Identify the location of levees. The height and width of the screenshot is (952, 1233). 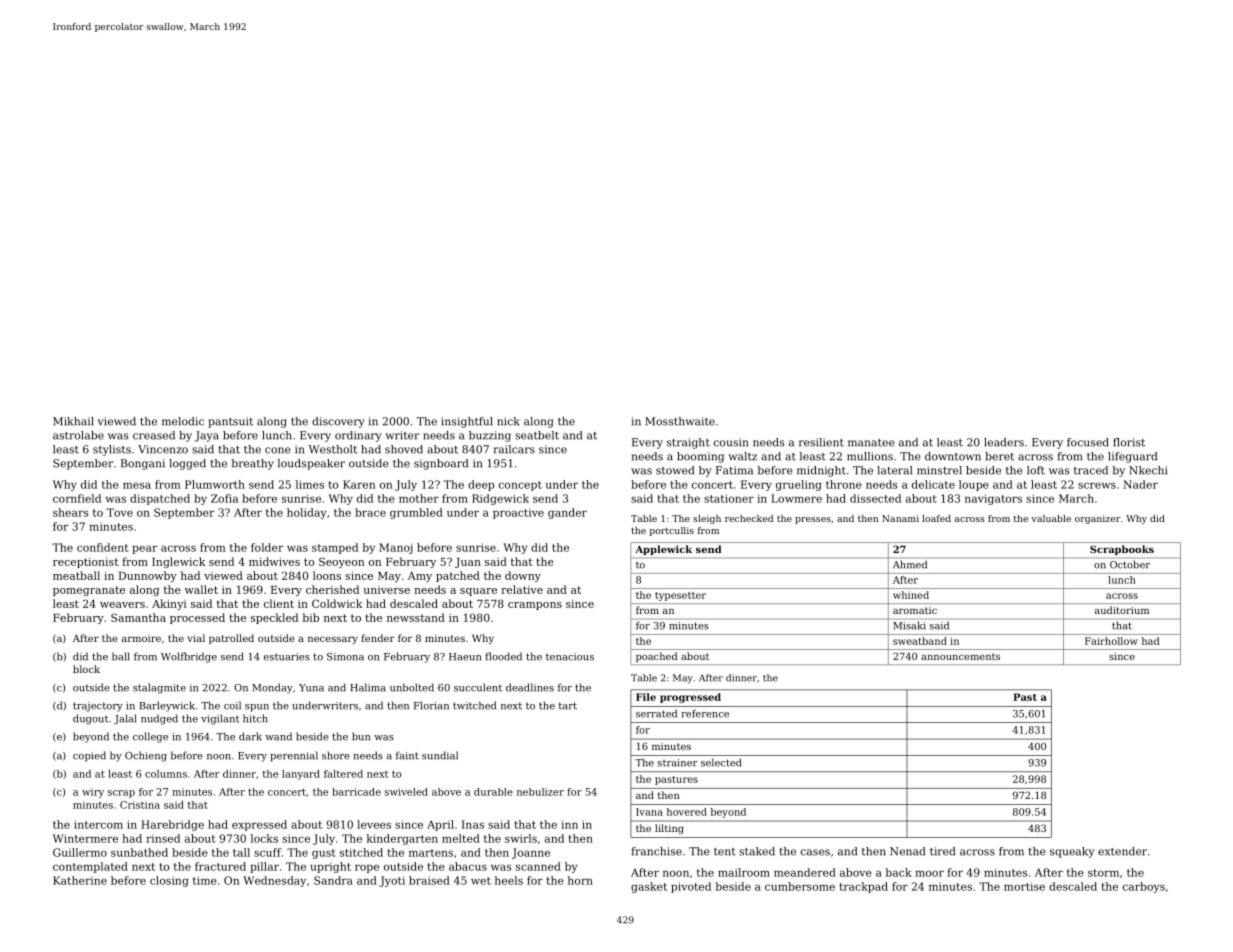
(374, 824).
